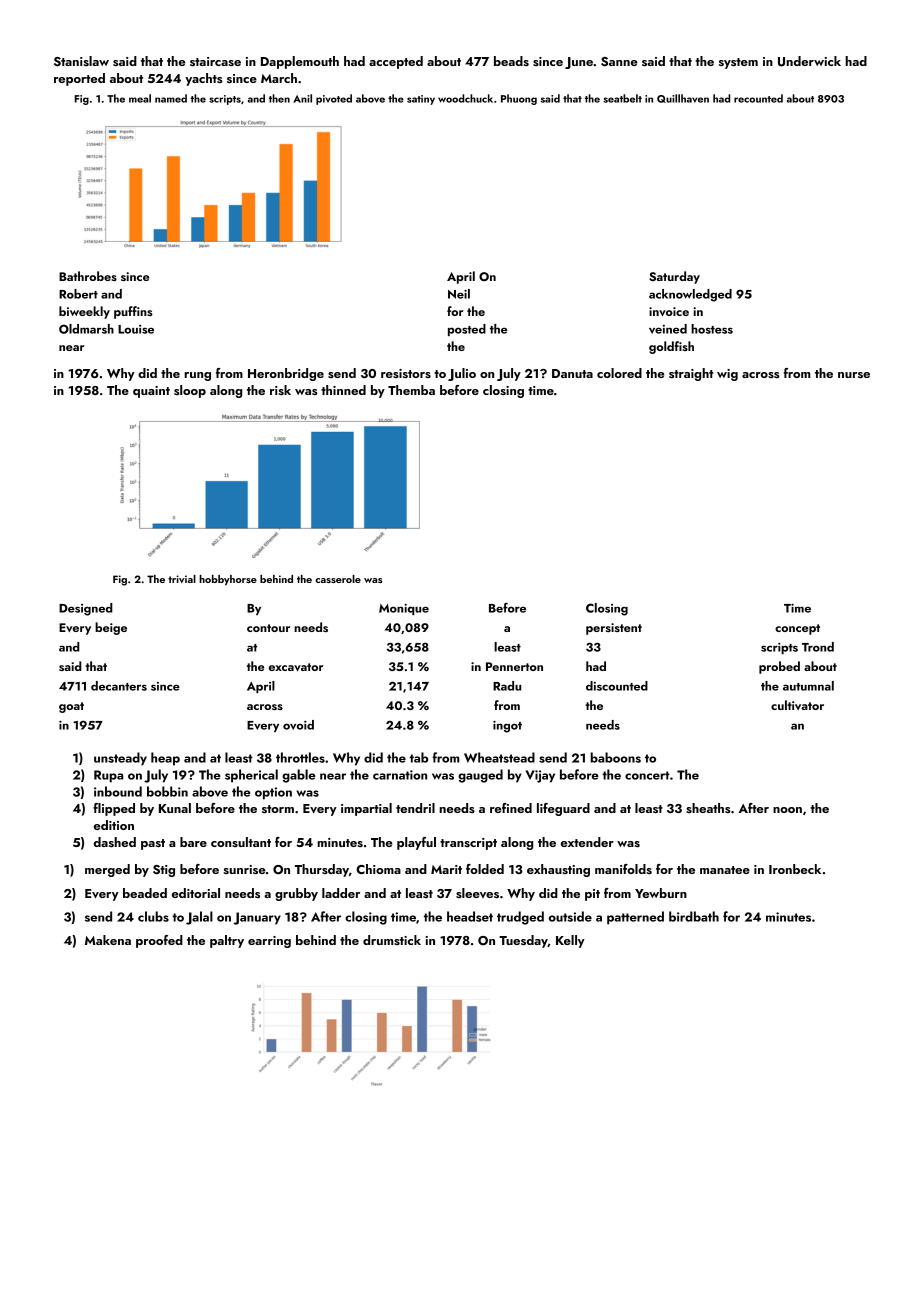 Image resolution: width=924 pixels, height=1308 pixels. Describe the element at coordinates (511, 61) in the screenshot. I see `beads` at that location.
